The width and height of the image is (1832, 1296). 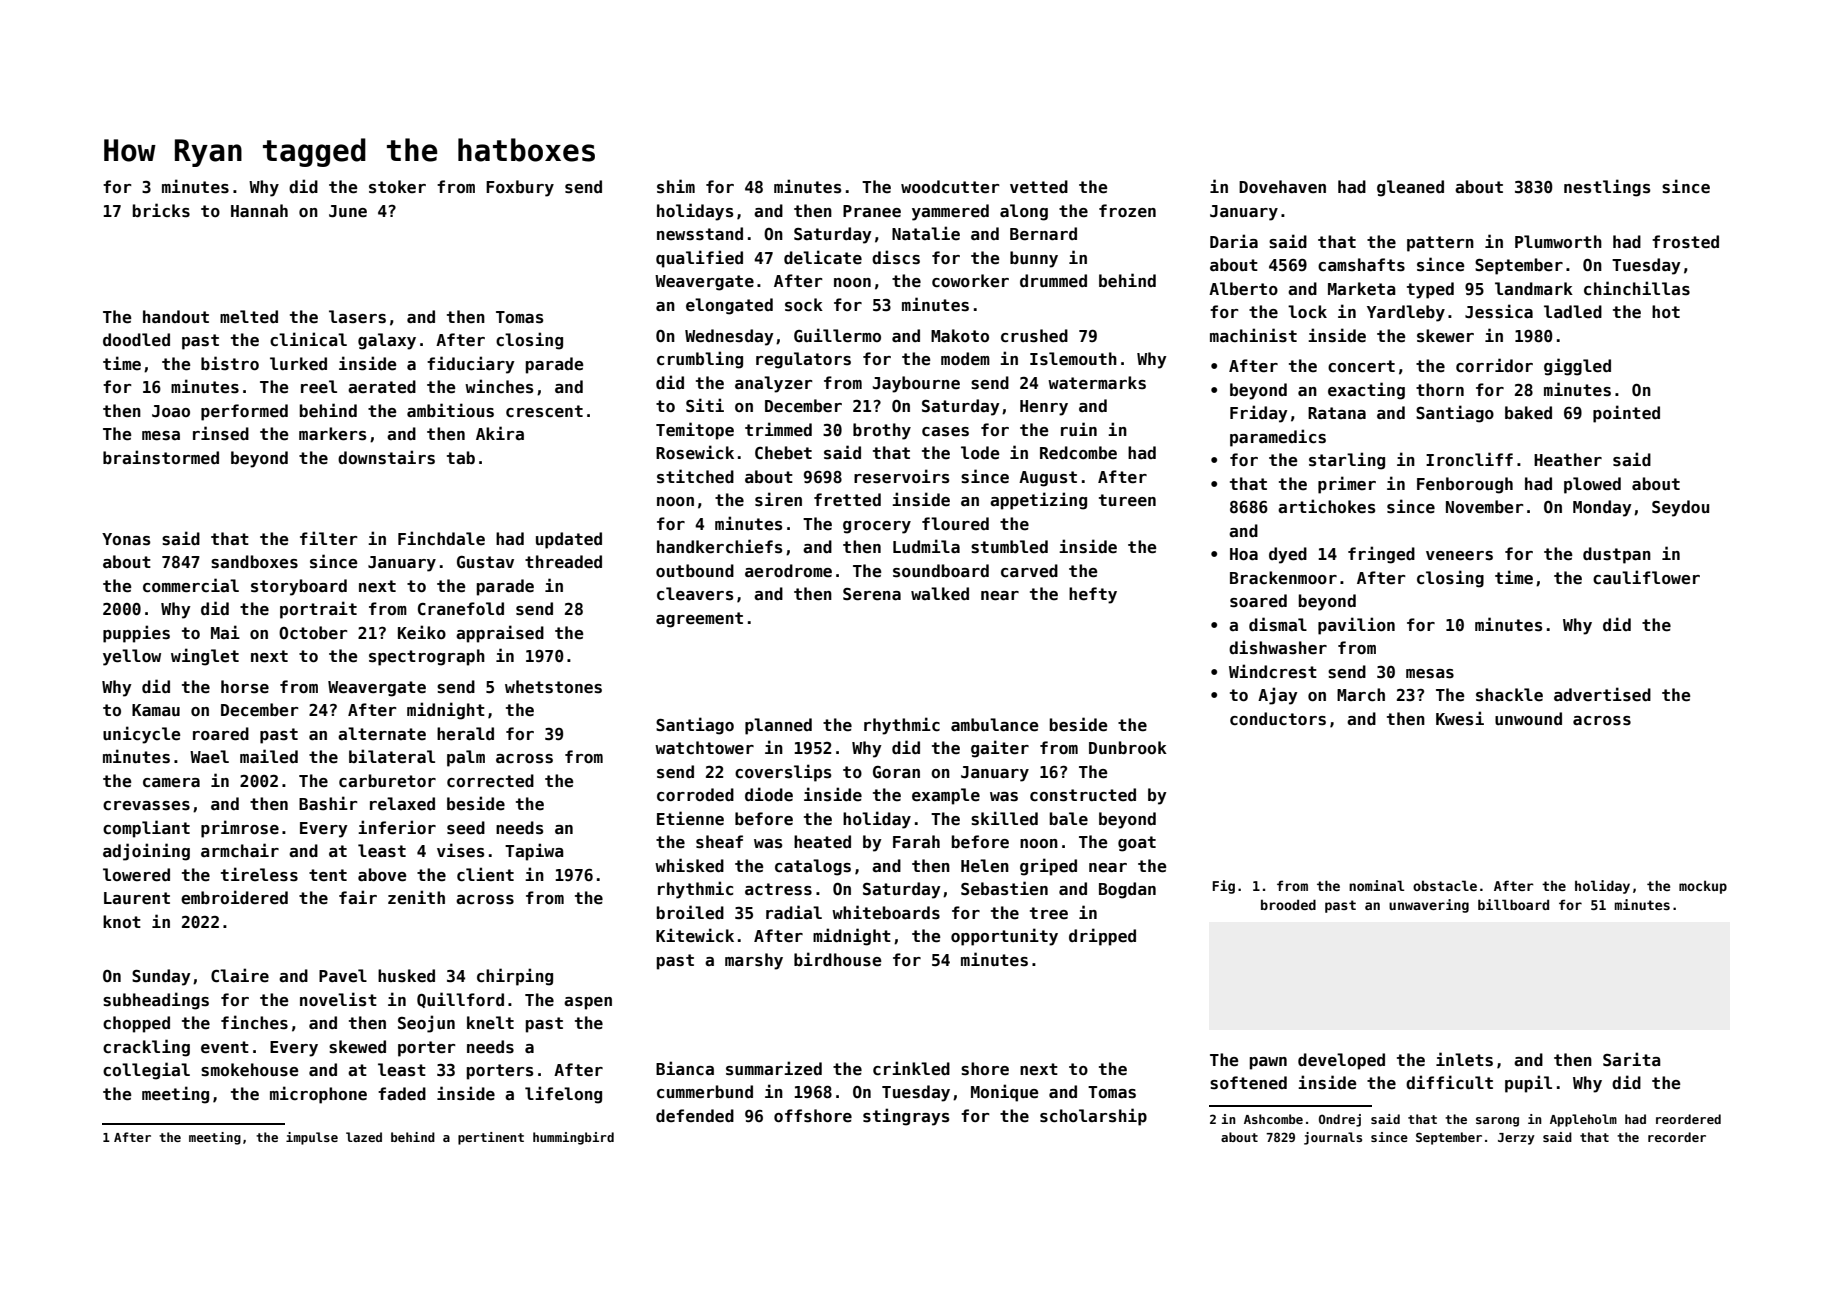 I want to click on Dunbrook, so click(x=1128, y=747).
